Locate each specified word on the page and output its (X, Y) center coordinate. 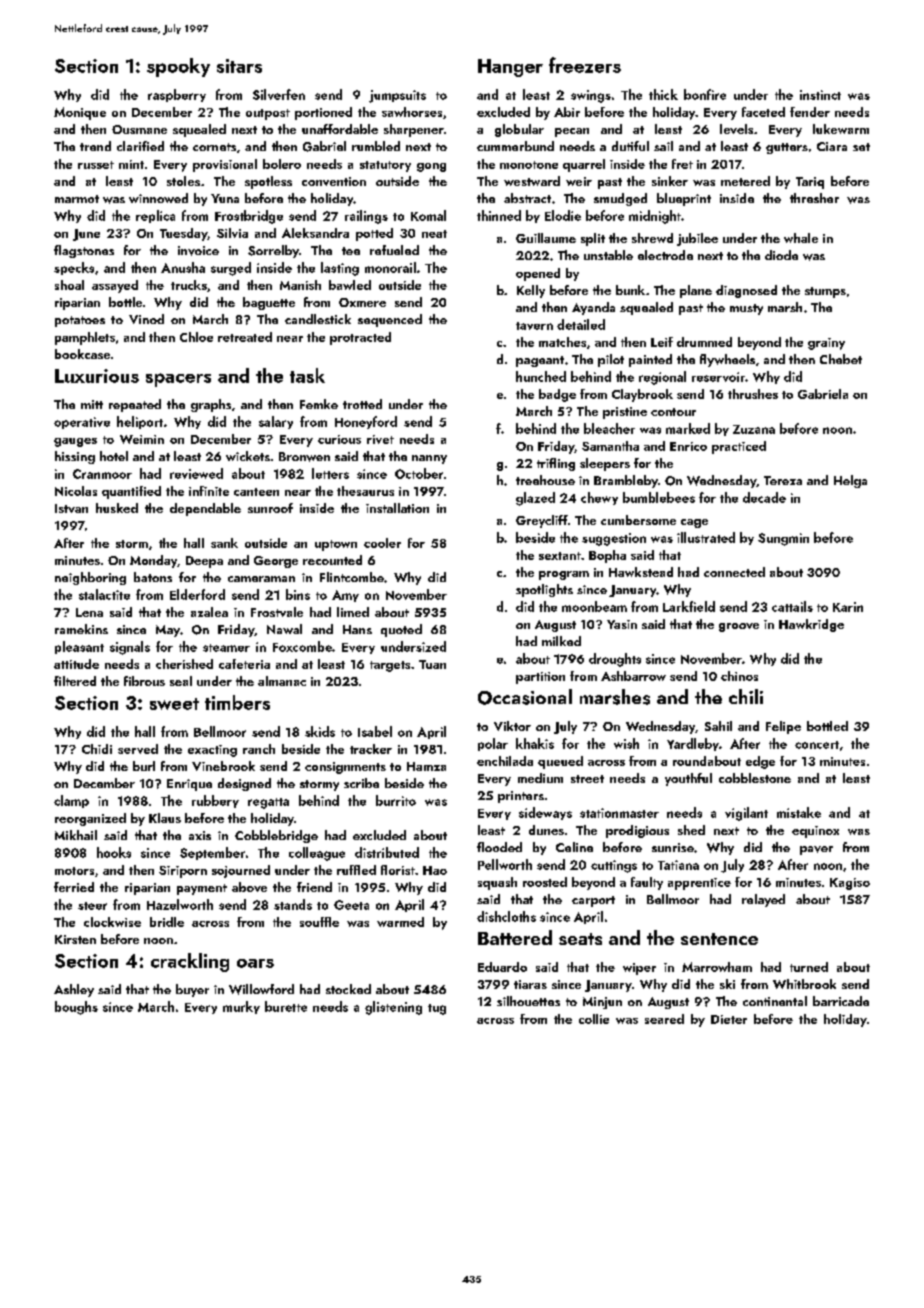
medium (540, 778)
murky (241, 1007)
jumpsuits (397, 96)
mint (131, 164)
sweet (174, 704)
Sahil (718, 726)
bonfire (705, 94)
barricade (841, 1001)
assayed (115, 286)
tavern (534, 326)
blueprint (684, 199)
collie (594, 1019)
